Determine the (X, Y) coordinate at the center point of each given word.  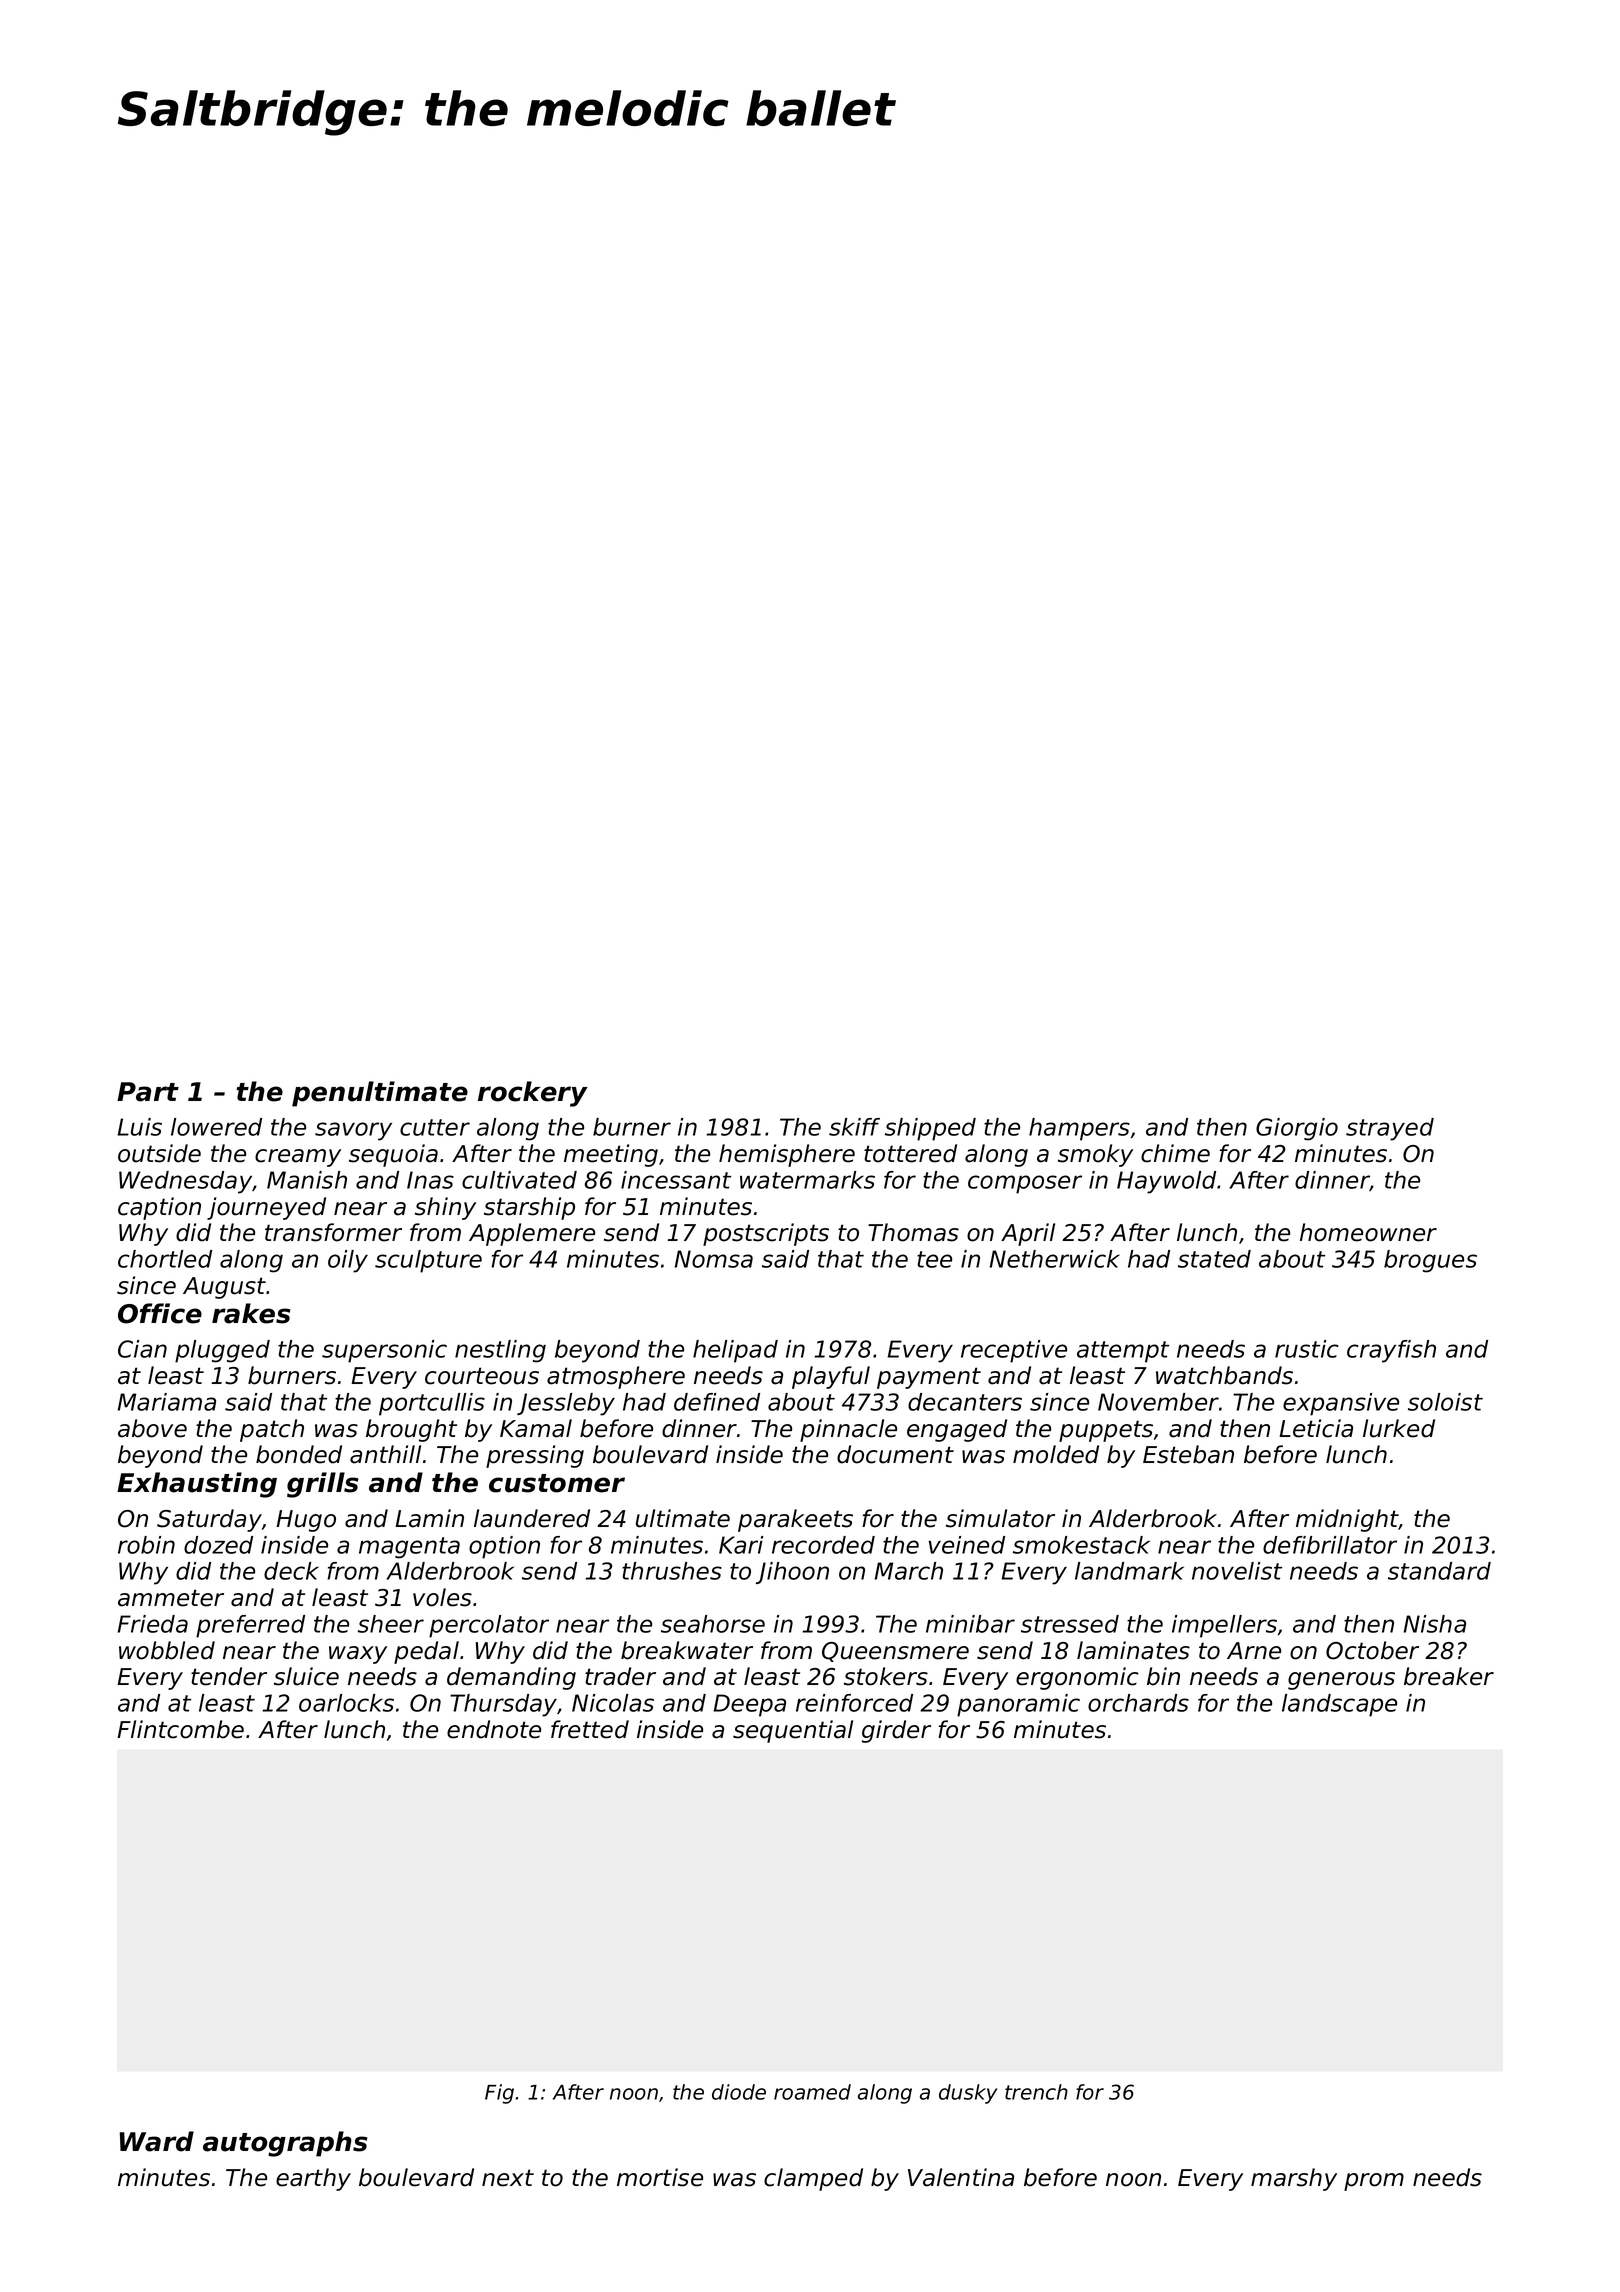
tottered (910, 1153)
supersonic (384, 1351)
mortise (660, 2177)
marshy (1294, 2179)
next (508, 2178)
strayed (1390, 1129)
